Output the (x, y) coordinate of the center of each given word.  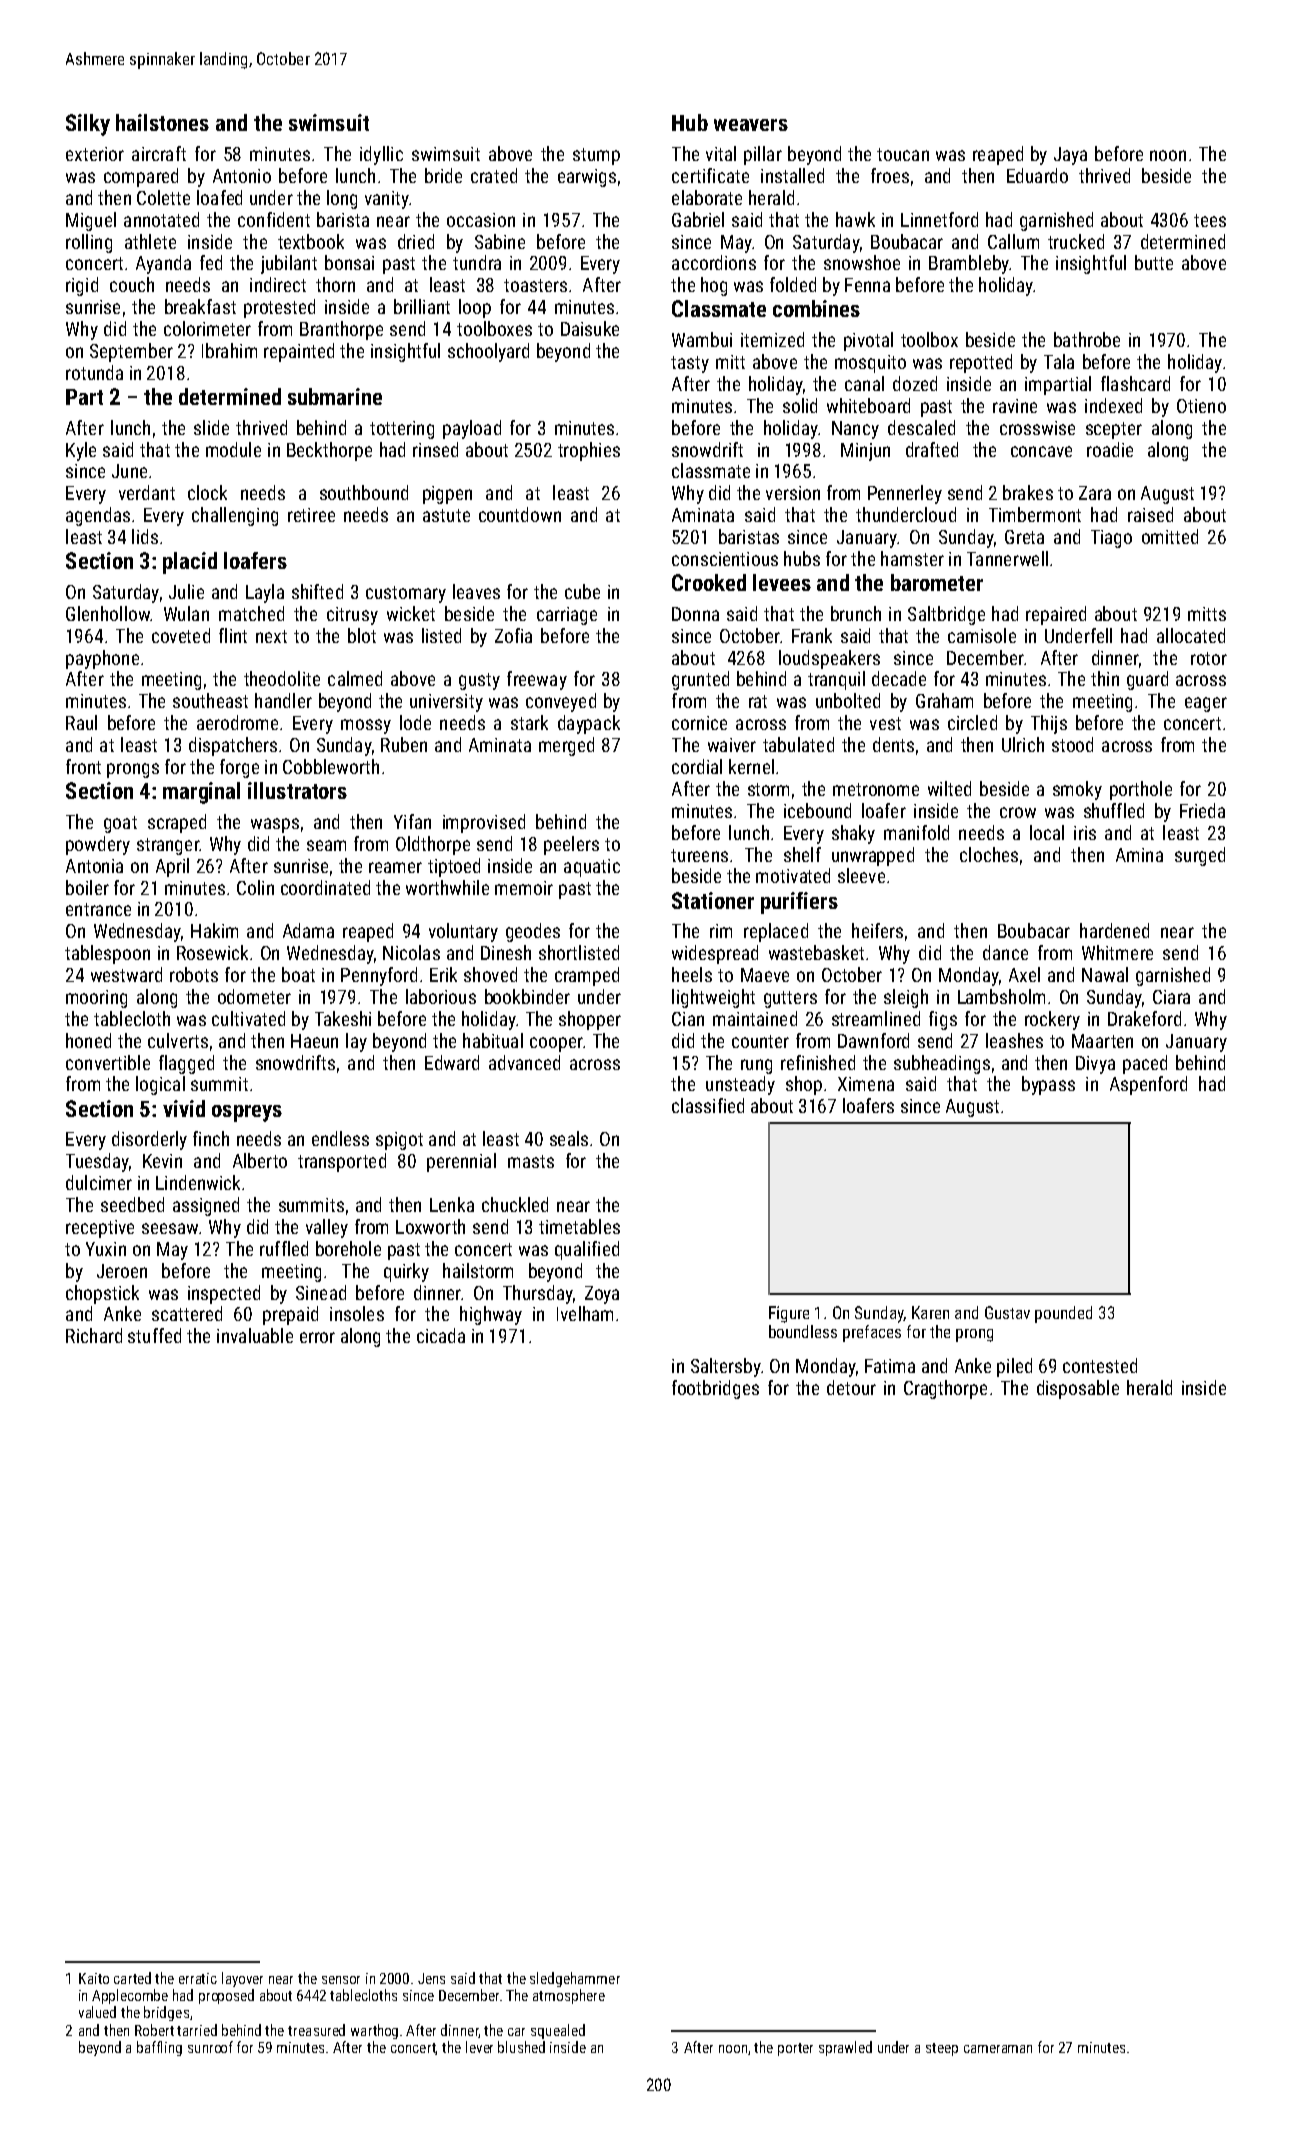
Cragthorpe (945, 1389)
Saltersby (726, 1367)
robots (194, 974)
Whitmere (1117, 952)
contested (1100, 1365)
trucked (1076, 241)
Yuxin (106, 1249)
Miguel (91, 221)
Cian (688, 1019)
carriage (567, 616)
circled (972, 722)
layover (242, 1979)
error (317, 1337)
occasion (481, 220)
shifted (317, 591)
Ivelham (585, 1313)
